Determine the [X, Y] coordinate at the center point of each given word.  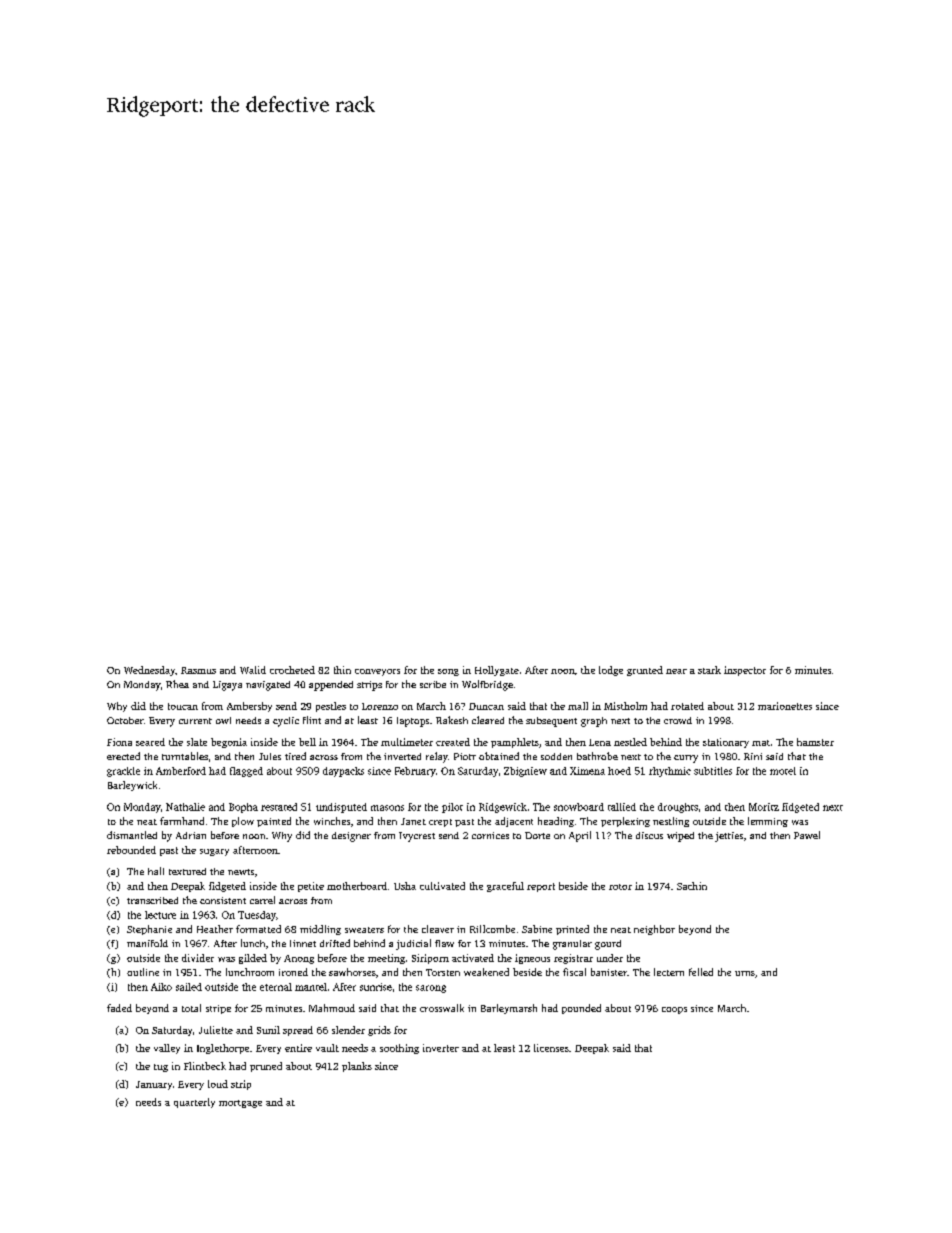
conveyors [377, 672]
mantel [311, 987]
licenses [551, 1048]
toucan [183, 706]
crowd [678, 720]
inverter [441, 1048]
